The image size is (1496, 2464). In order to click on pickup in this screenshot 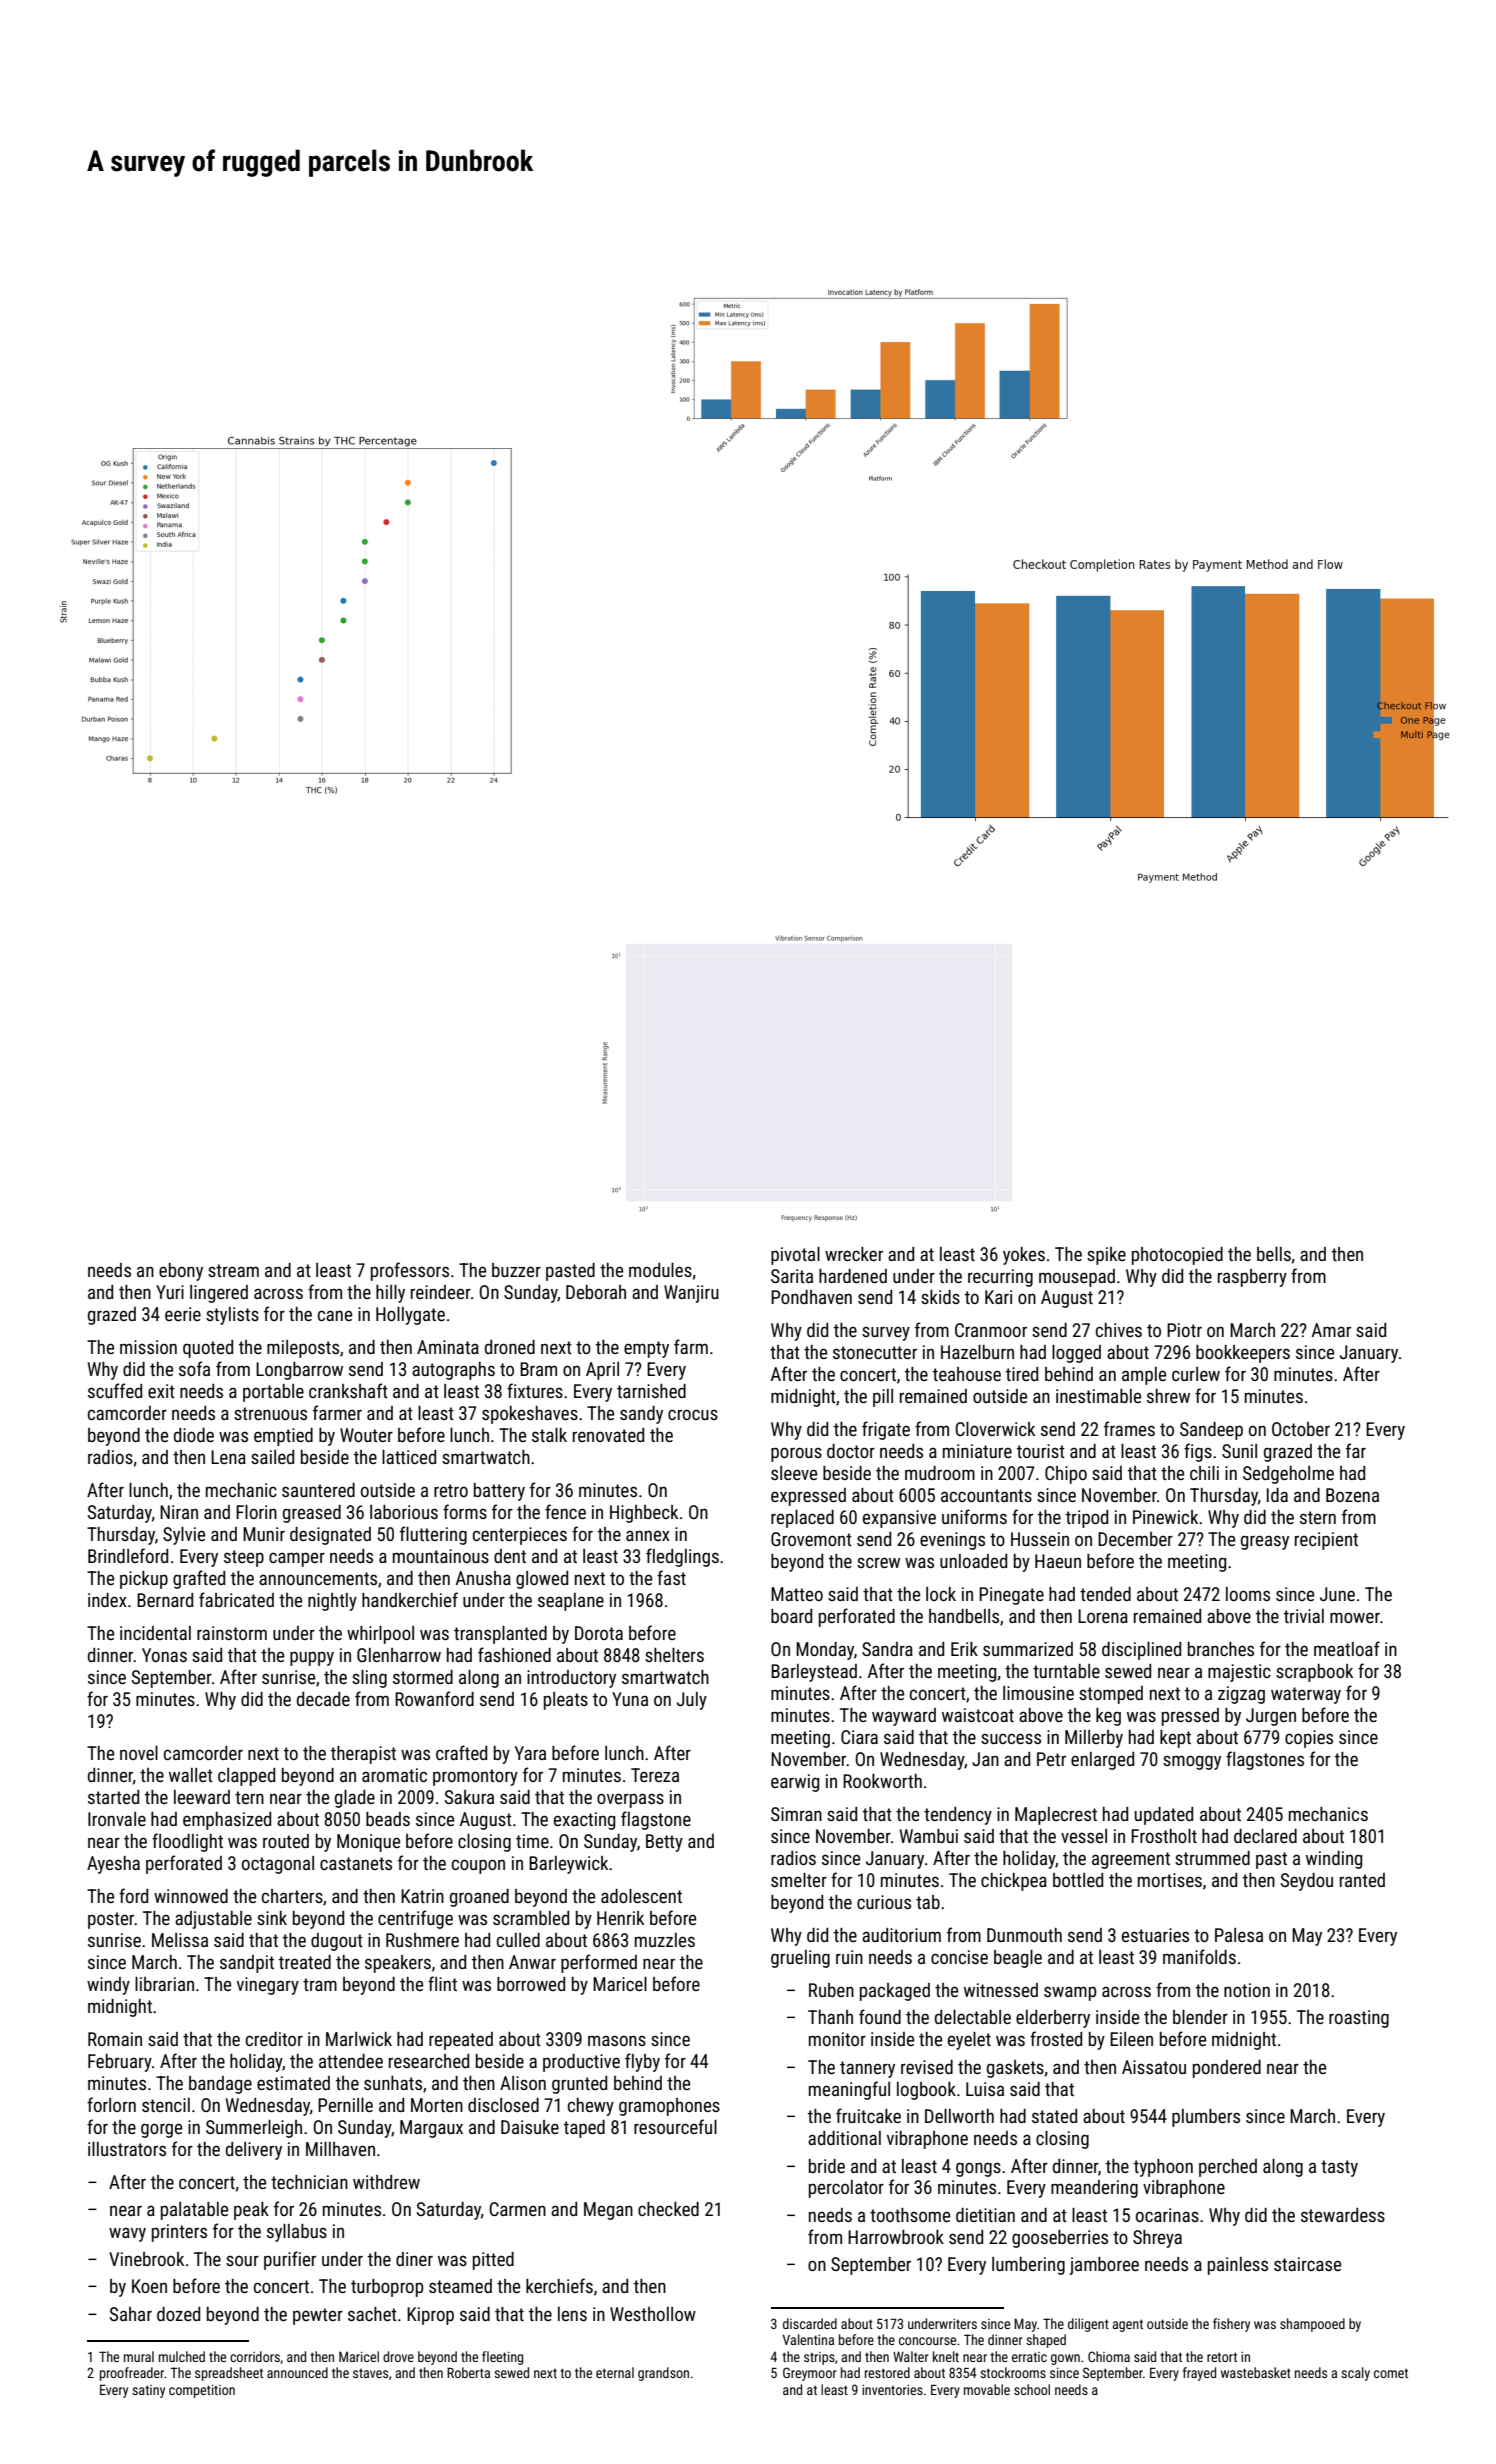, I will do `click(144, 1580)`.
